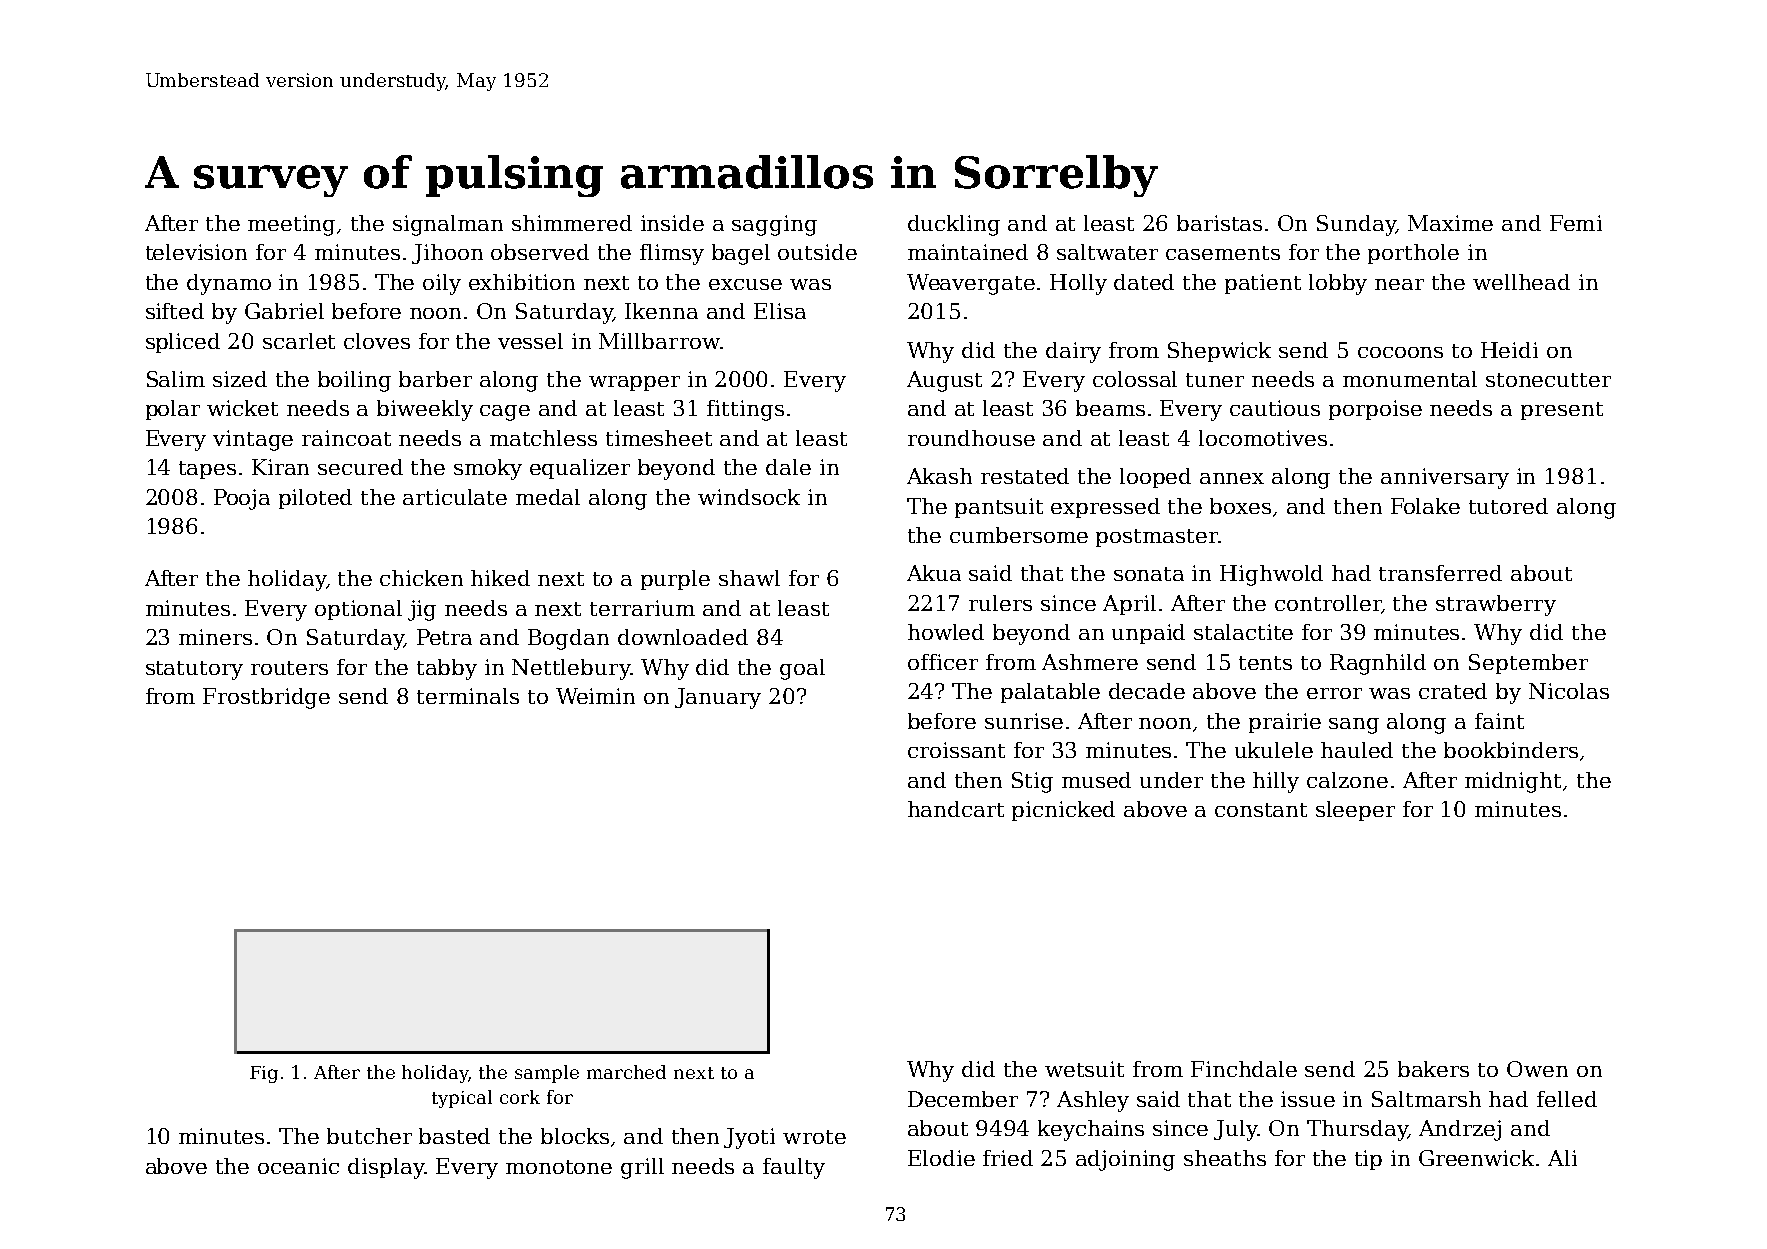  What do you see at coordinates (749, 578) in the page?
I see `shawl` at bounding box center [749, 578].
